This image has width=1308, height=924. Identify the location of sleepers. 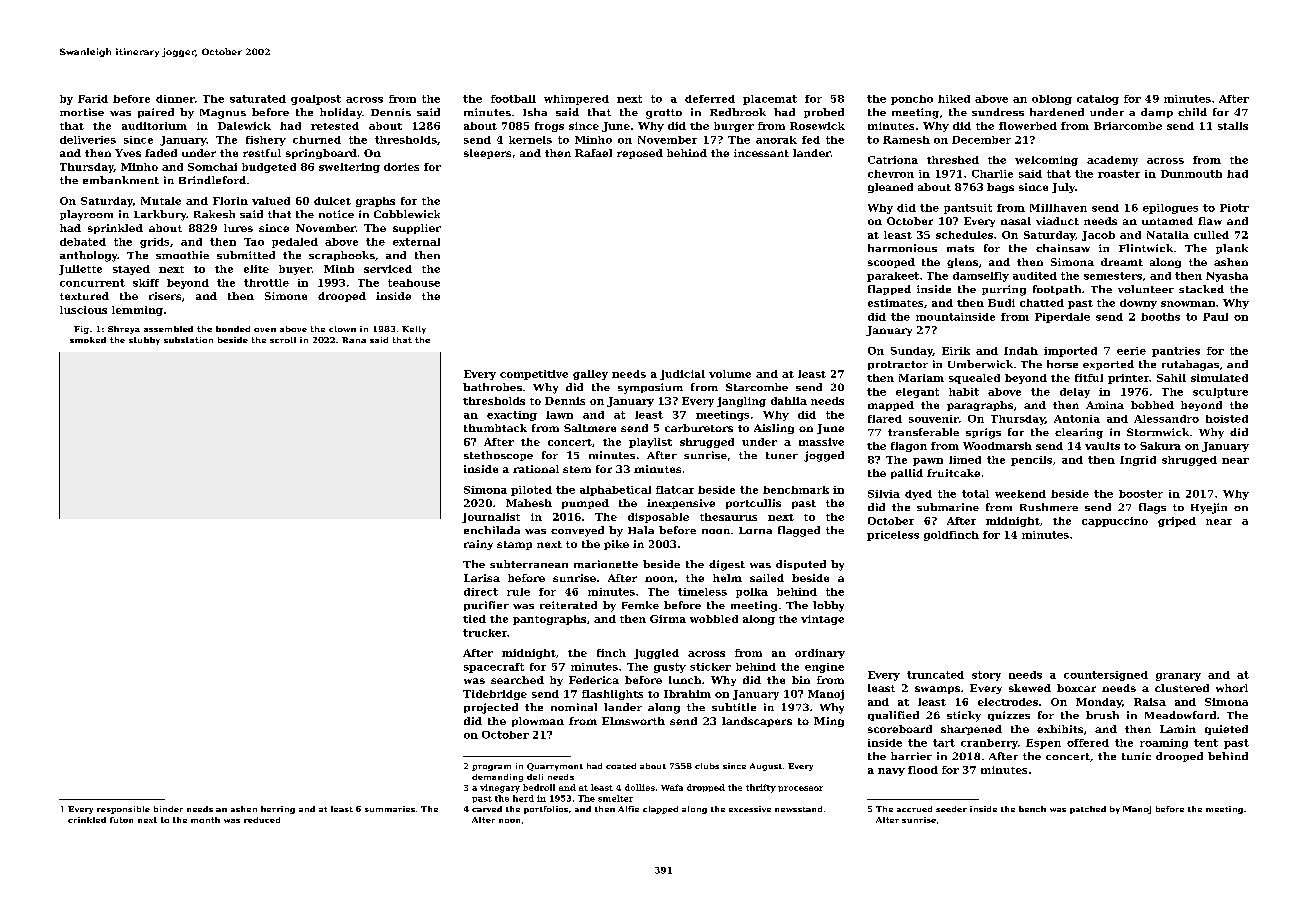
(487, 154).
